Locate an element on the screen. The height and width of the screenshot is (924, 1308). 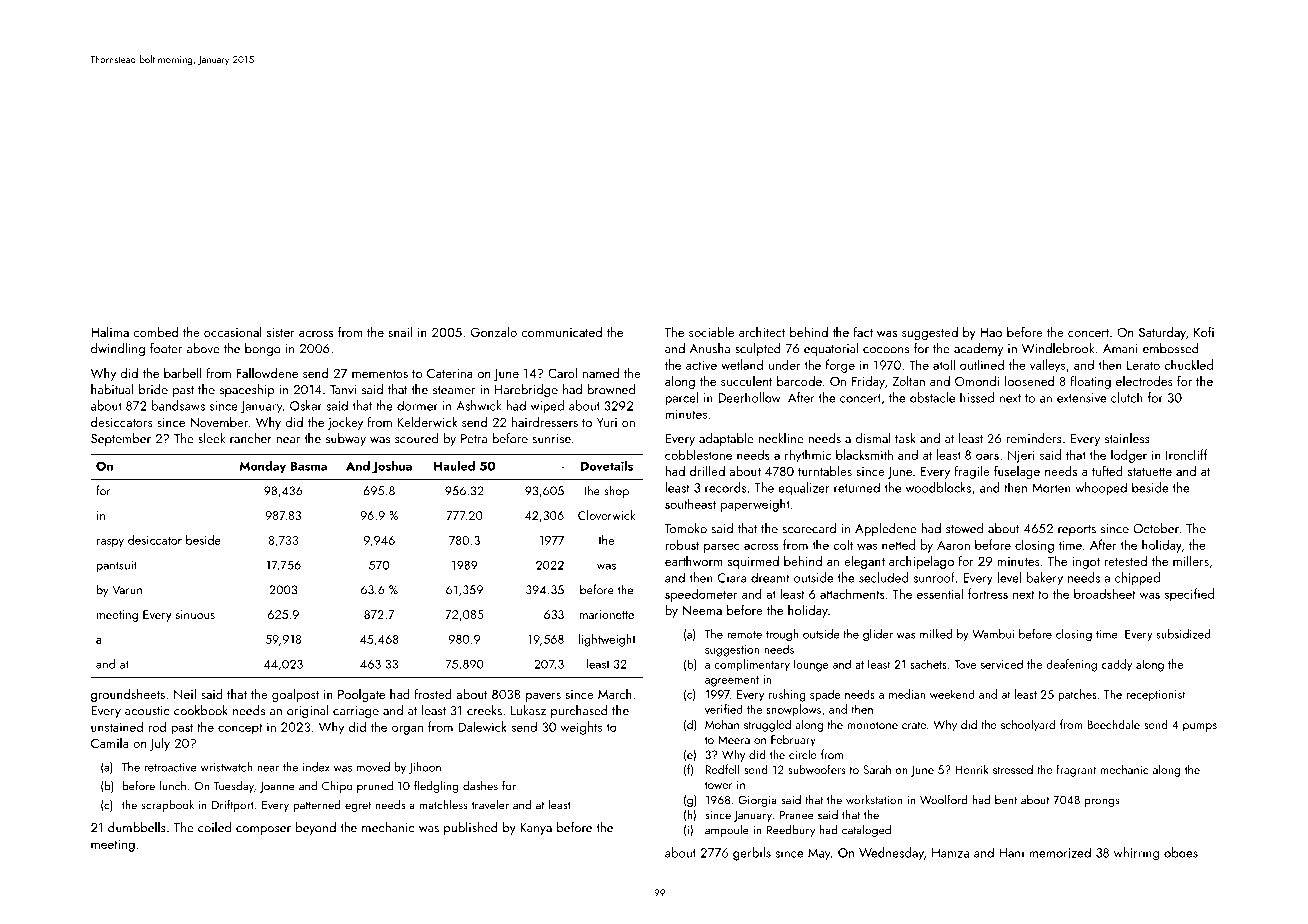
statuette is located at coordinates (1150, 472).
